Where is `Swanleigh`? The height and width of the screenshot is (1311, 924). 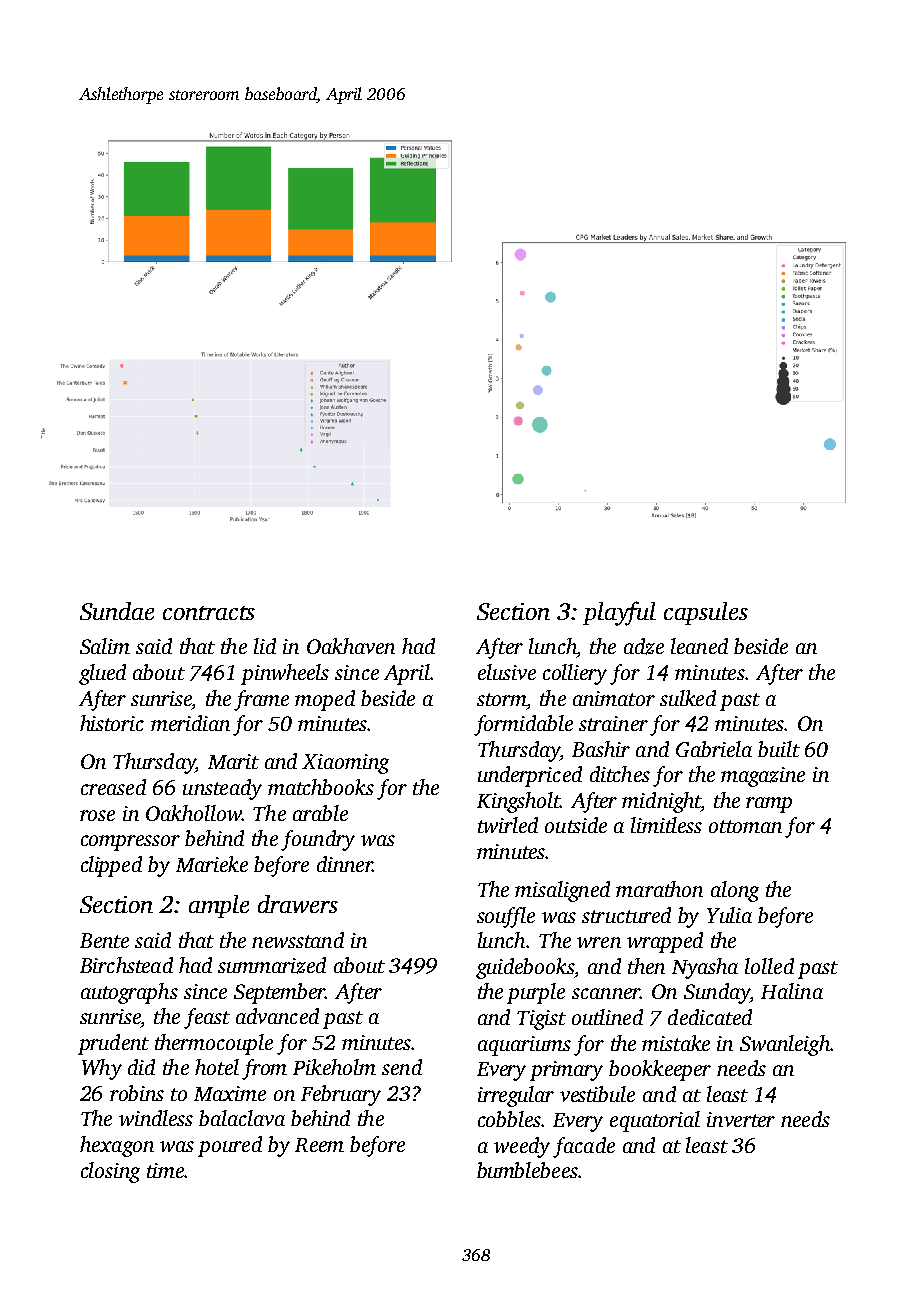
Swanleigh is located at coordinates (785, 1045).
